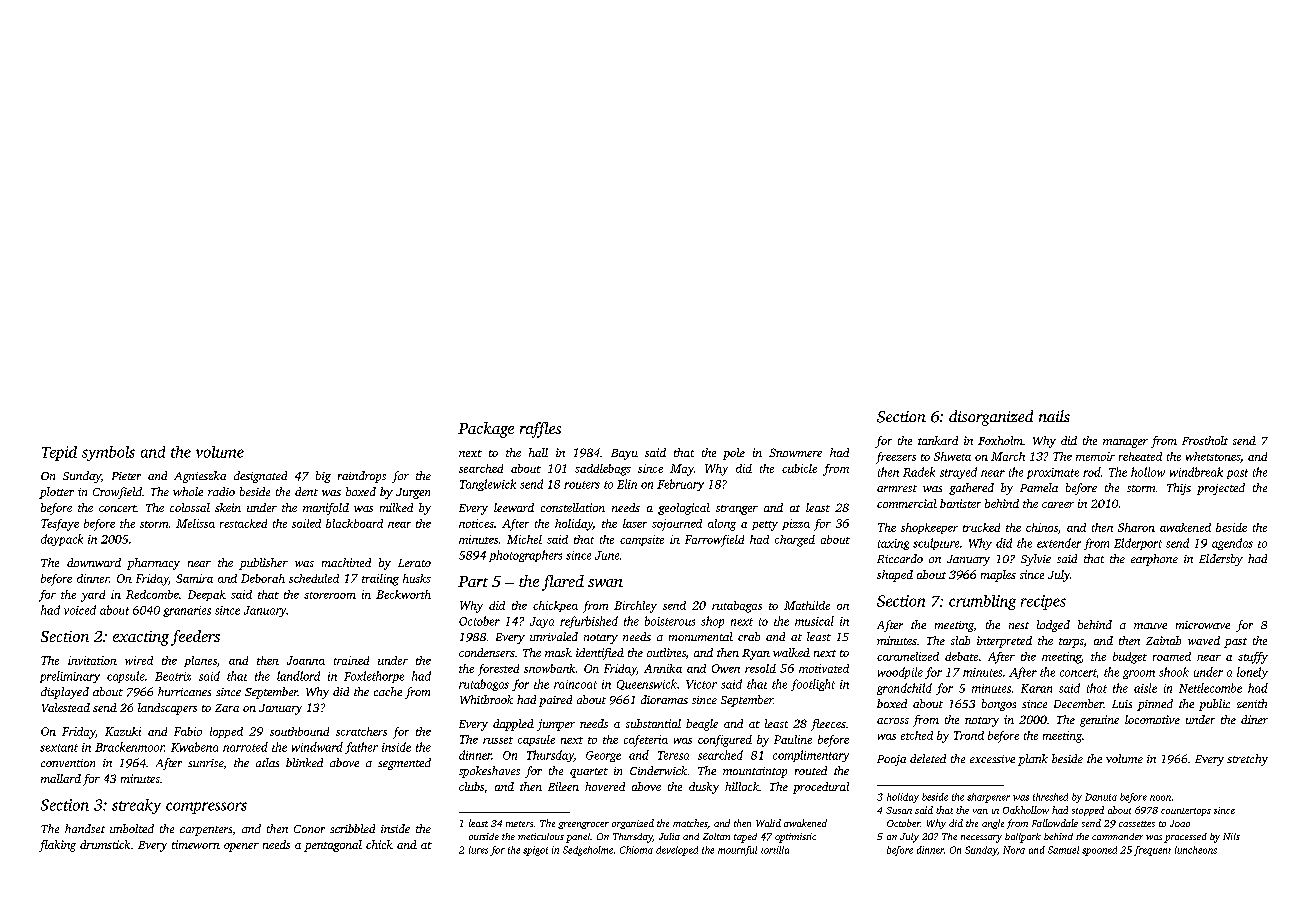  I want to click on Thijs, so click(1179, 489).
